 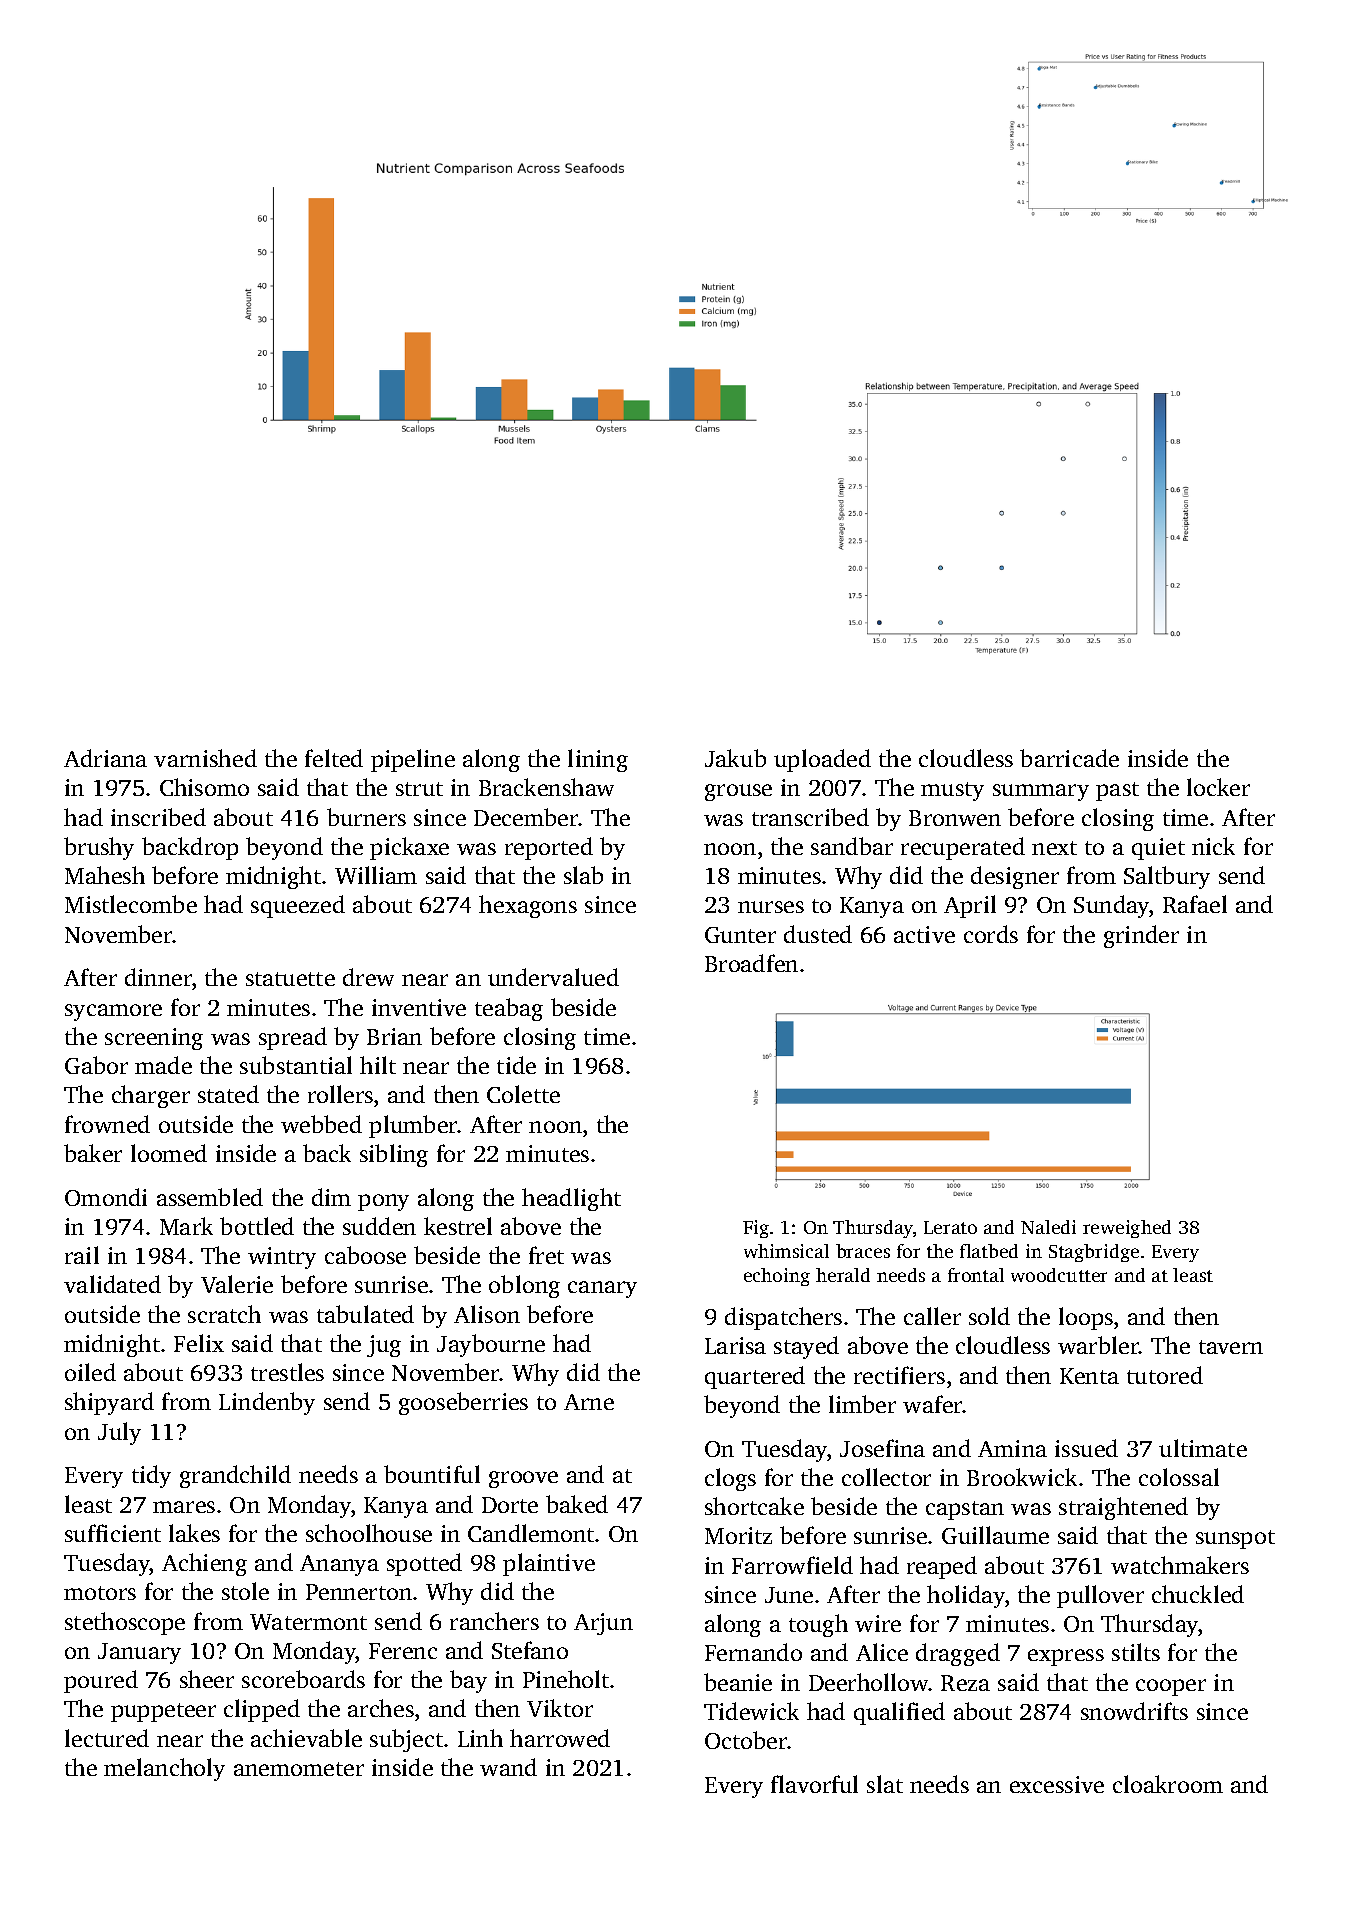 I want to click on hexagons, so click(x=528, y=906).
